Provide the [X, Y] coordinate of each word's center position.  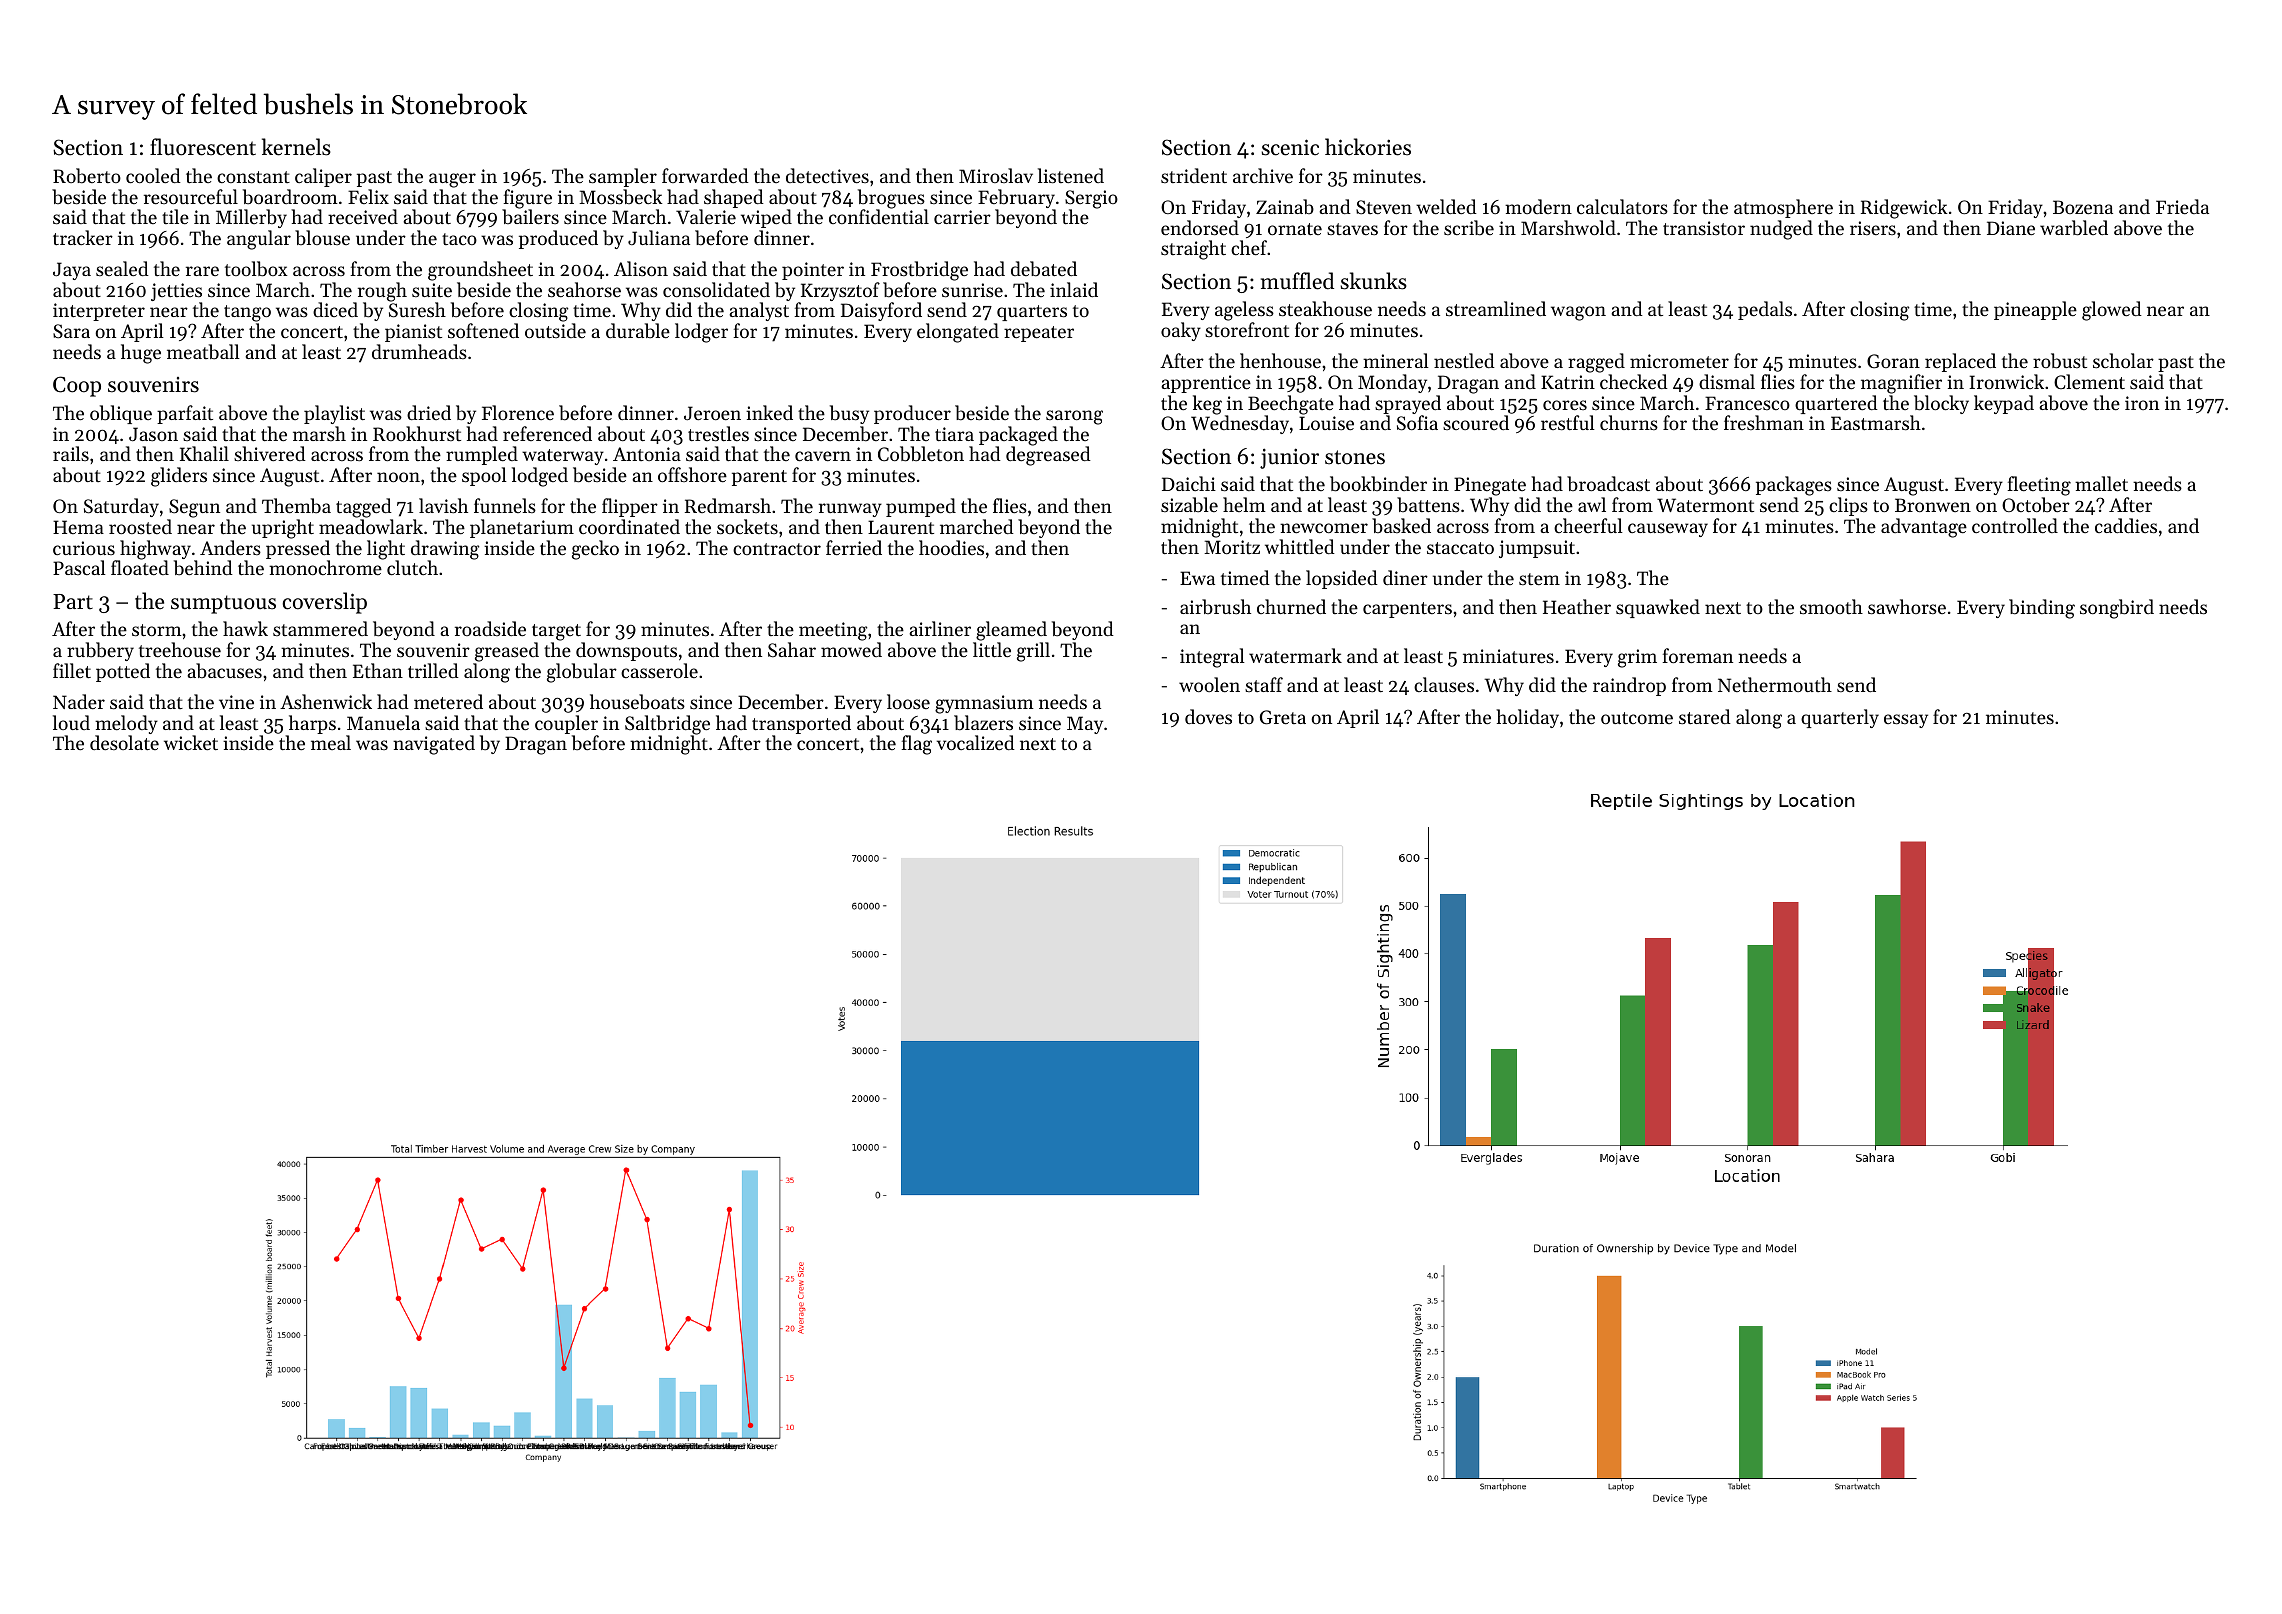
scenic [1290, 147]
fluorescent [203, 147]
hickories [1368, 147]
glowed [2112, 311]
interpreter [99, 312]
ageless [1244, 311]
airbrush [1215, 606]
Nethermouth [1775, 684]
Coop [77, 386]
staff [1264, 684]
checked [1634, 381]
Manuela [383, 722]
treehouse [180, 649]
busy [849, 414]
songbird [2117, 609]
